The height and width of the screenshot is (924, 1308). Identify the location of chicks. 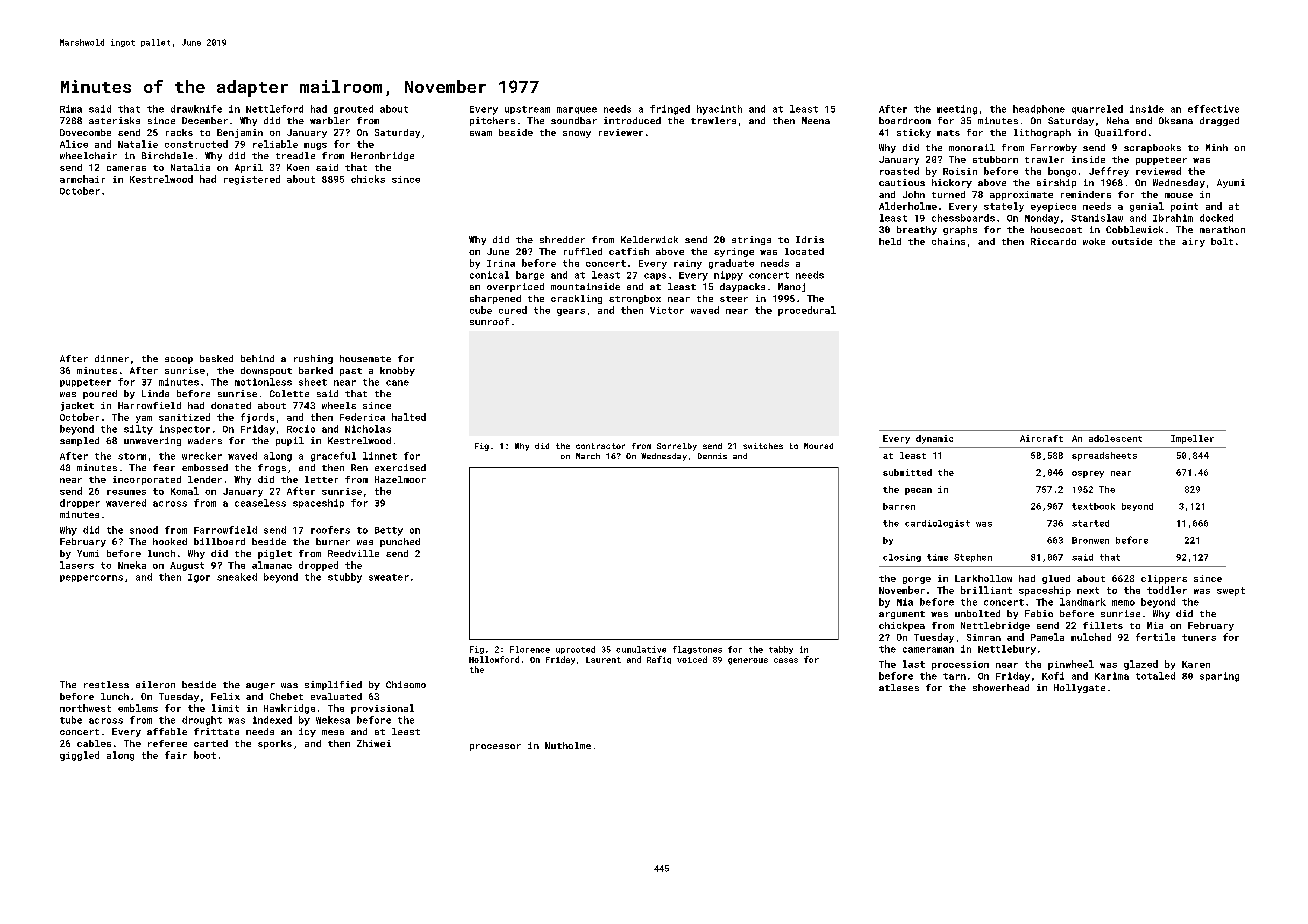
(368, 179).
